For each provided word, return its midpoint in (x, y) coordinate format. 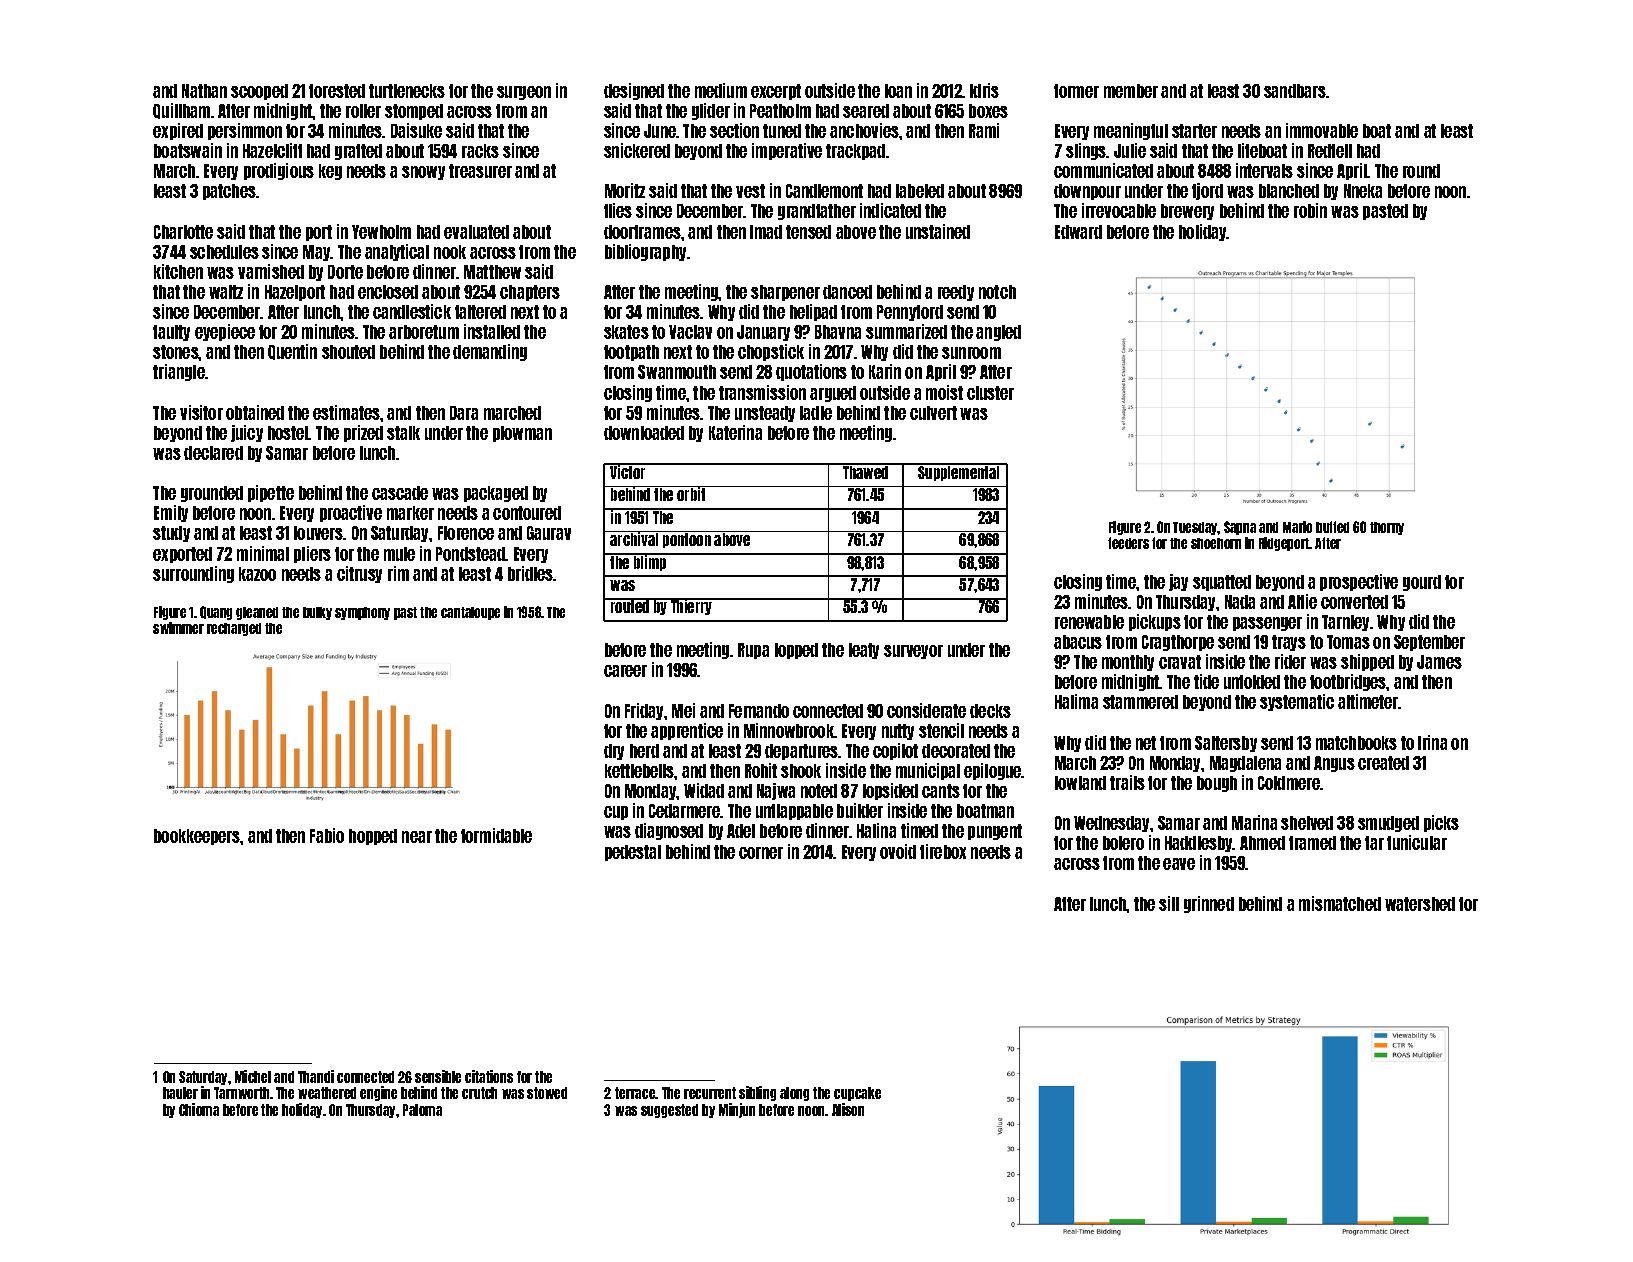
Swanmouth (677, 372)
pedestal (633, 853)
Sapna (1240, 528)
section (734, 130)
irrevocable (1119, 210)
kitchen (178, 271)
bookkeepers (197, 837)
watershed (1420, 904)
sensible (438, 1076)
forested (337, 91)
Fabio (327, 835)
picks (1441, 823)
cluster (990, 393)
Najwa (776, 791)
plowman (522, 434)
